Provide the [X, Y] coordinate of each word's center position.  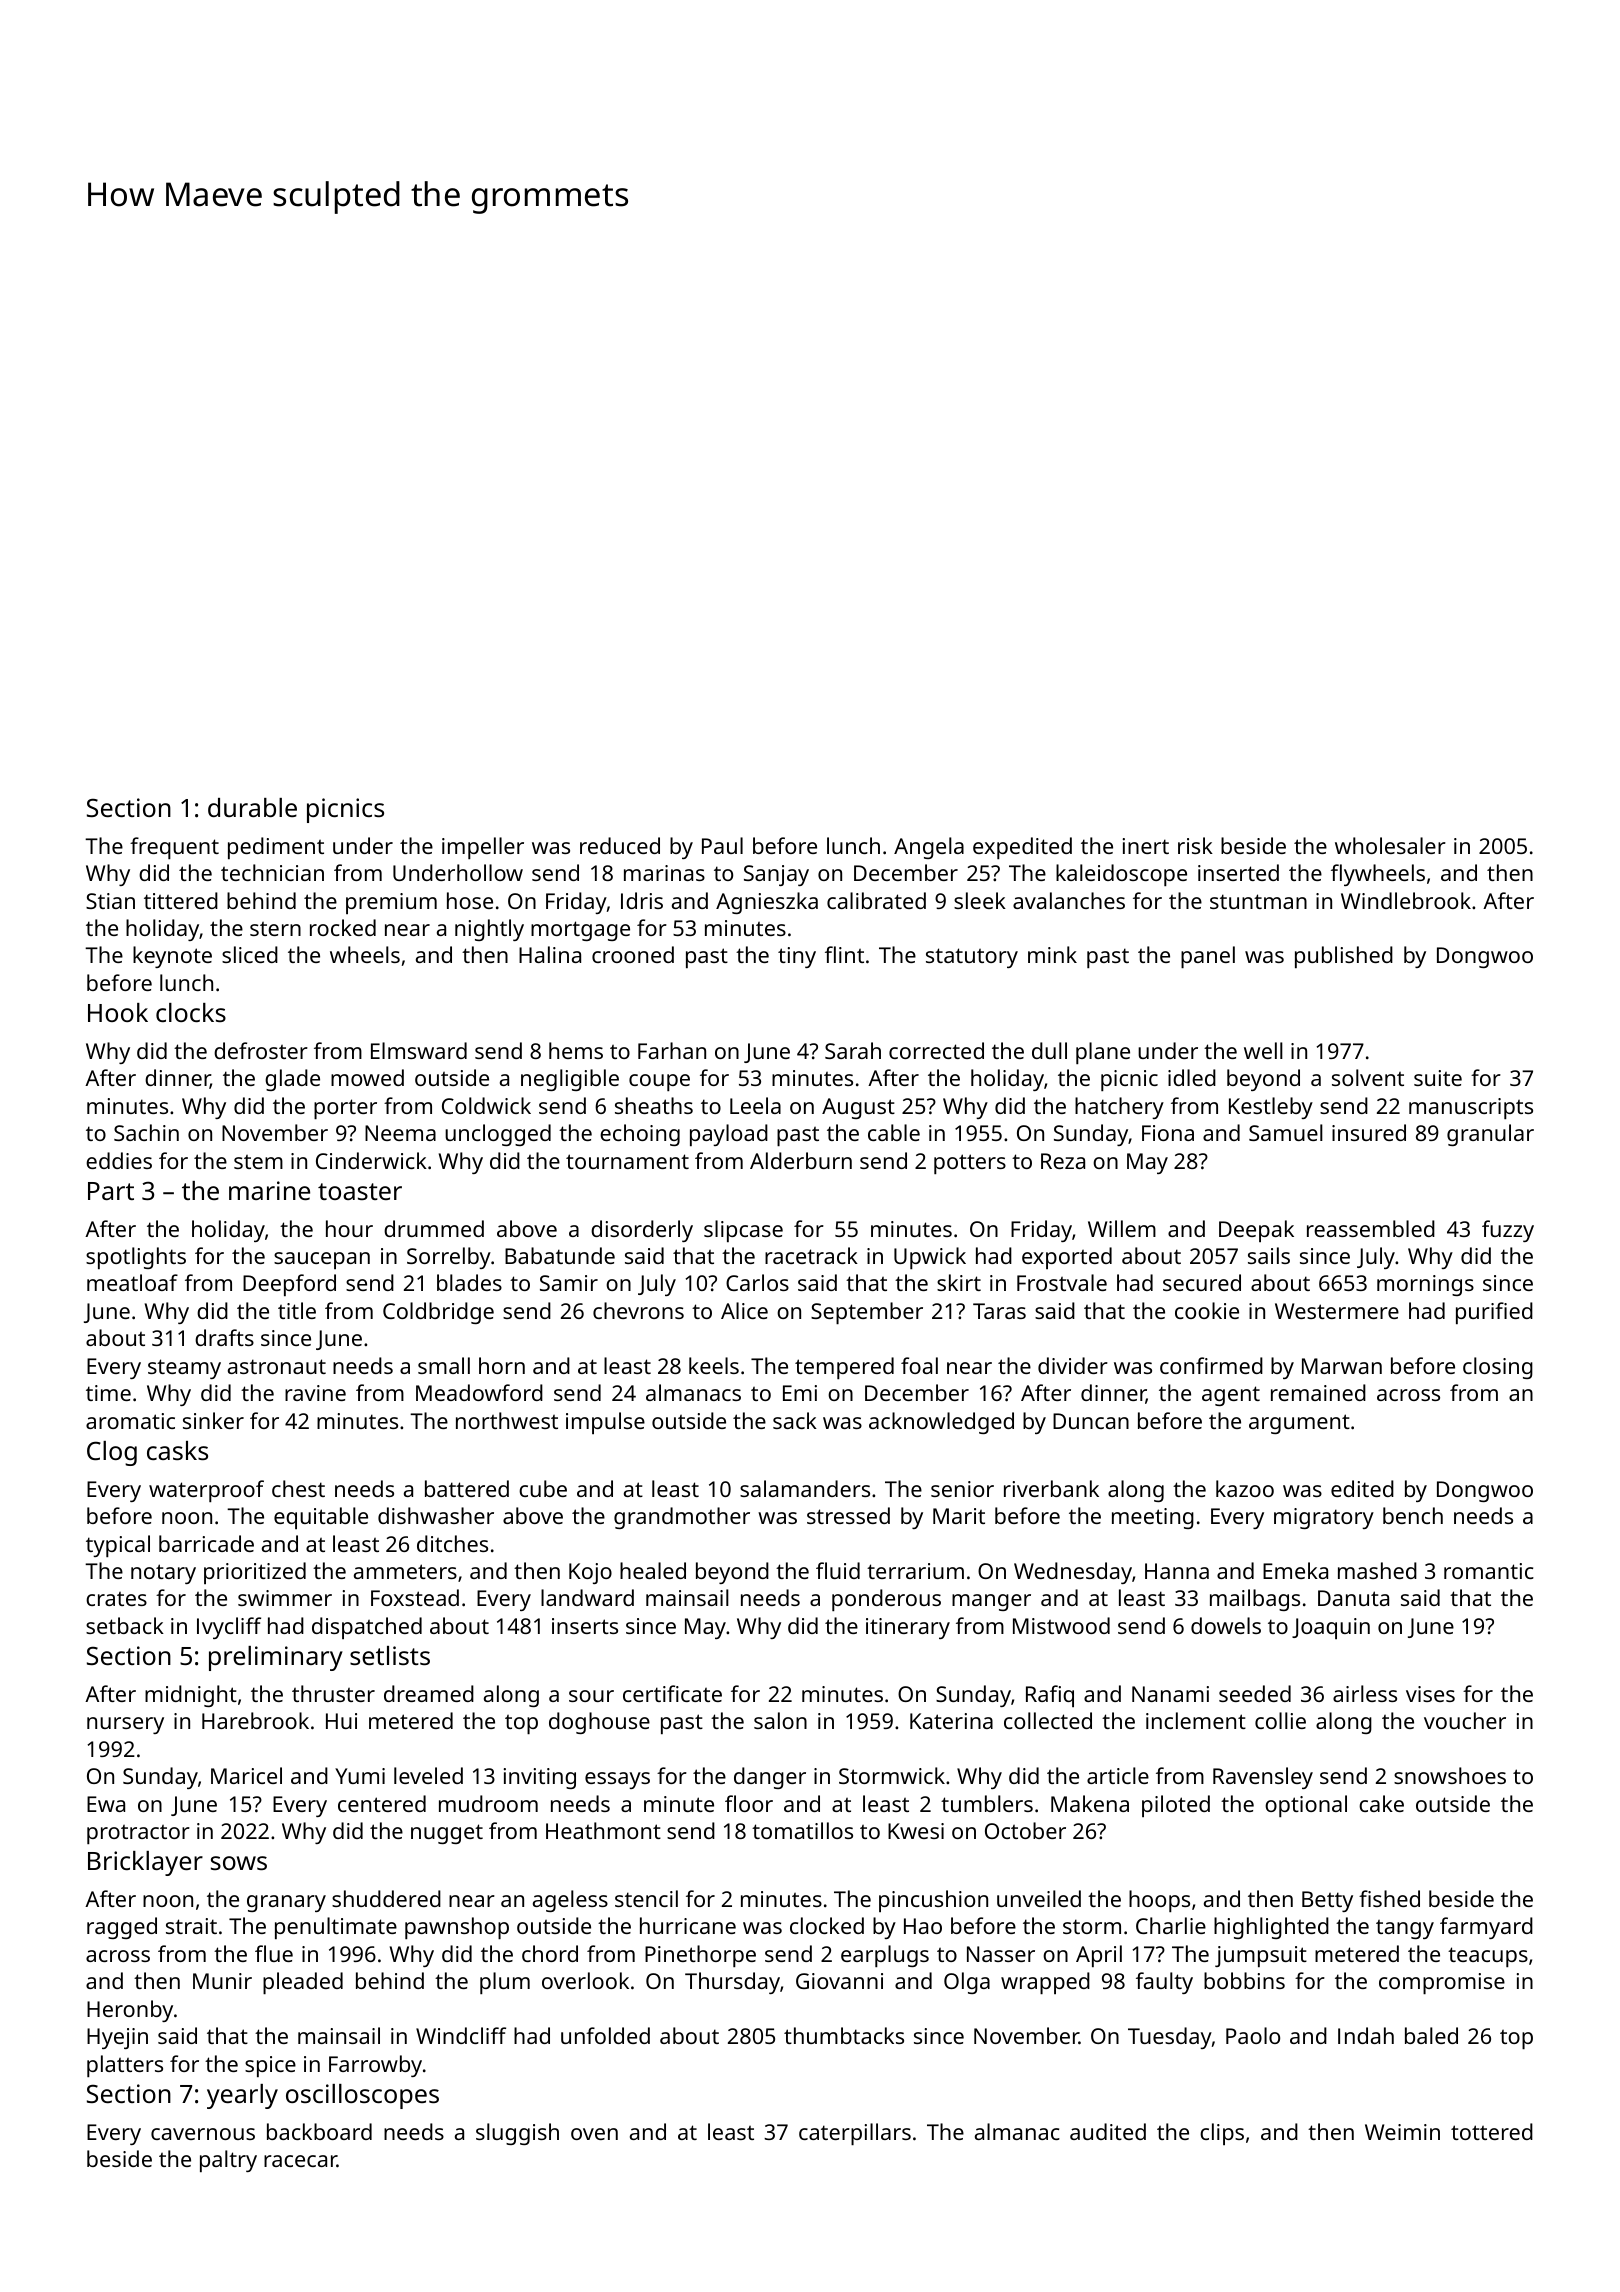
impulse [605, 1423]
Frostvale [1062, 1282]
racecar [300, 2161]
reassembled [1371, 1228]
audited [1108, 2131]
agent [1231, 1396]
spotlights [136, 1258]
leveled [428, 1775]
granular [1490, 1135]
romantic [1489, 1571]
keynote [172, 957]
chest [298, 1488]
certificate [672, 1693]
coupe [659, 1082]
